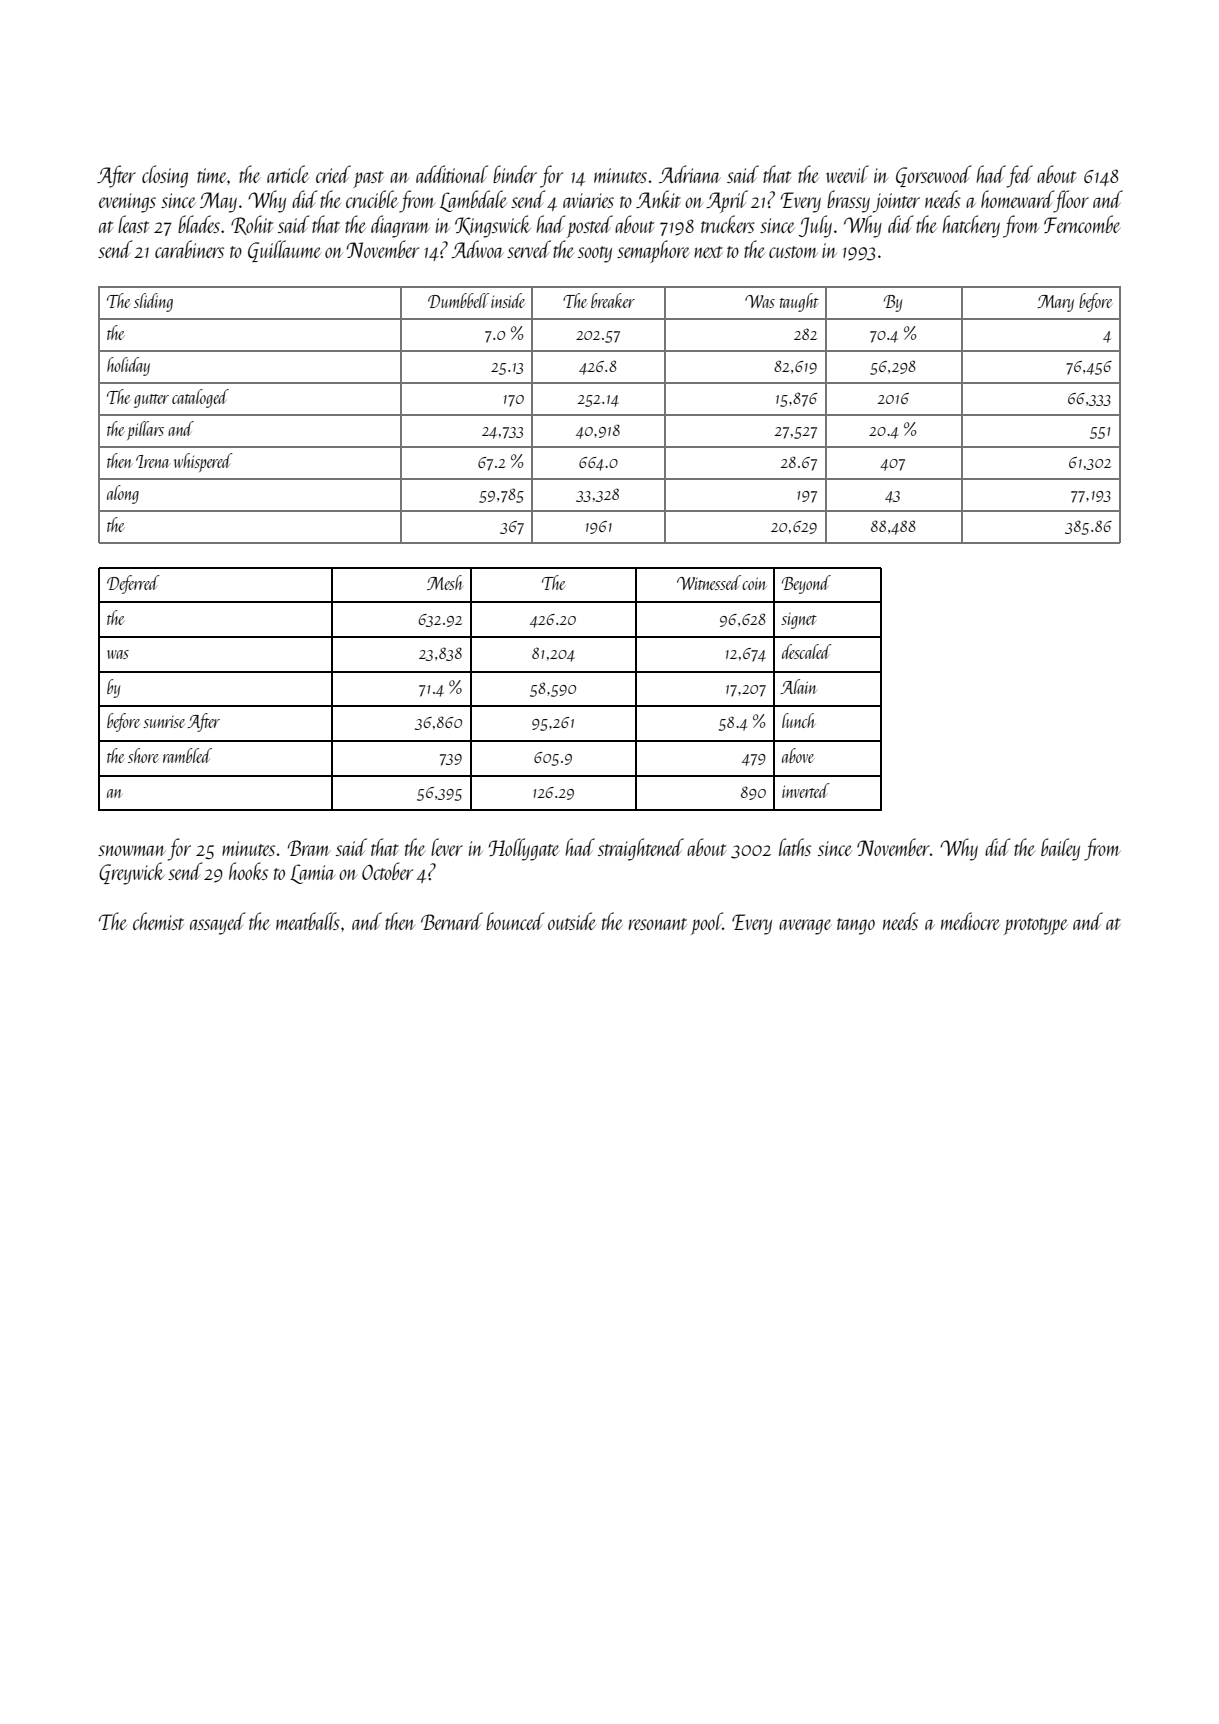  Describe the element at coordinates (164, 722) in the page. I see `sunrise` at that location.
